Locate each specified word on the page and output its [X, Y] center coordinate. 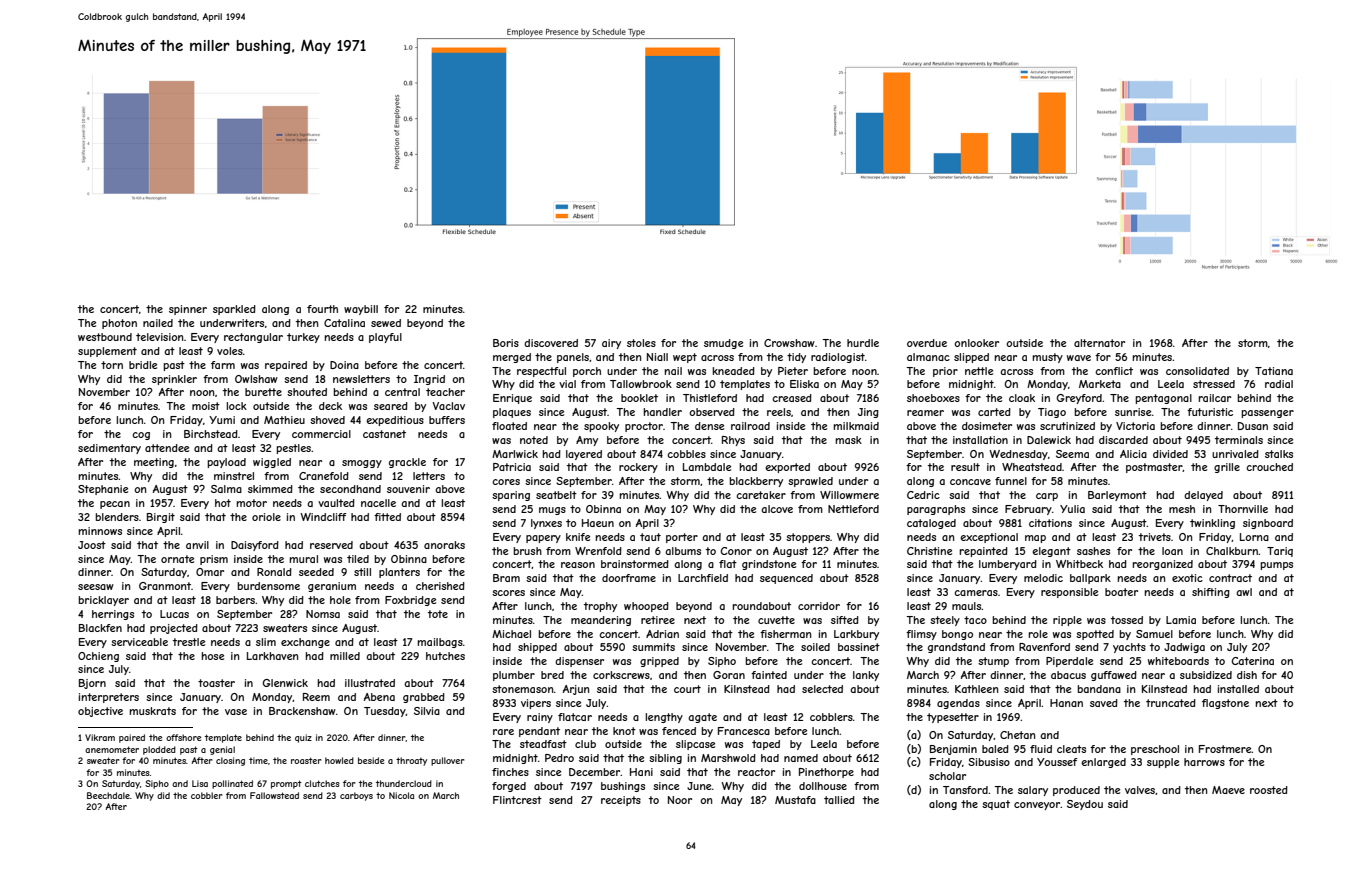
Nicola [401, 795]
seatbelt [556, 495]
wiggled [272, 463]
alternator [1099, 343]
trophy [600, 607]
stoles [641, 343]
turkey [303, 338]
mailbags [440, 643]
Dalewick [1049, 440]
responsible [1069, 593]
